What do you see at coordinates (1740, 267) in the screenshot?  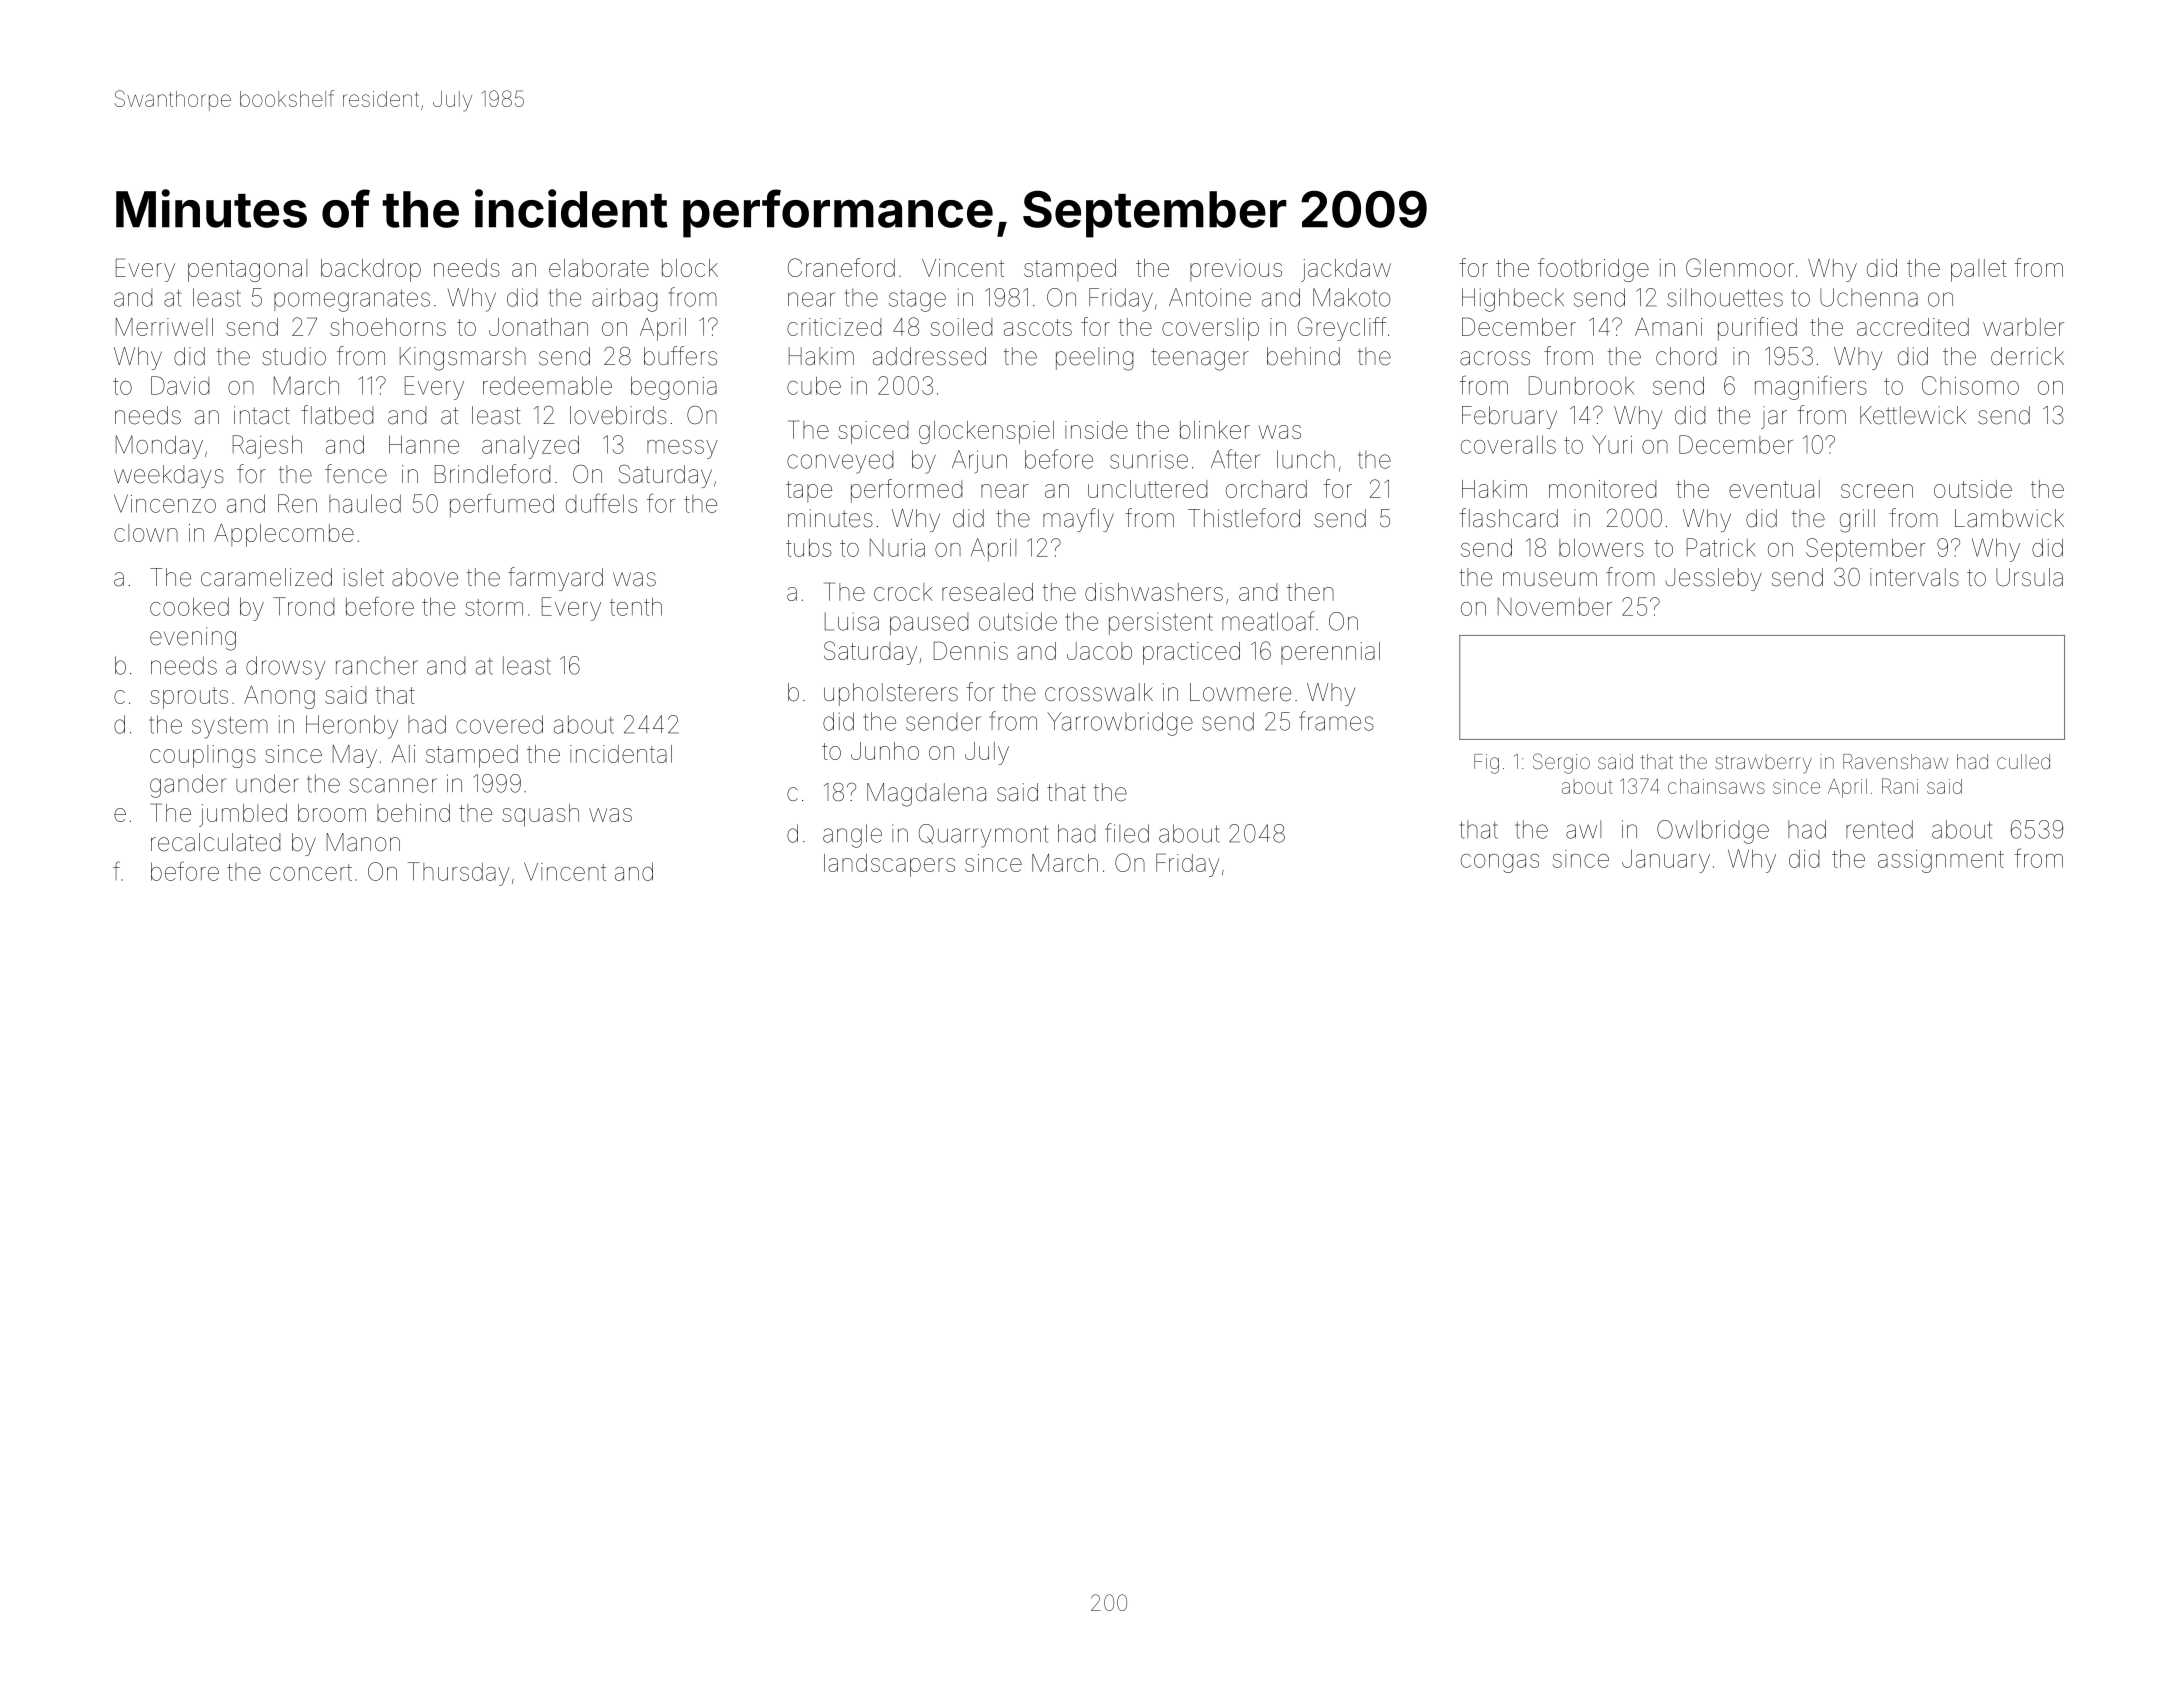 I see `Glenmoor` at bounding box center [1740, 267].
